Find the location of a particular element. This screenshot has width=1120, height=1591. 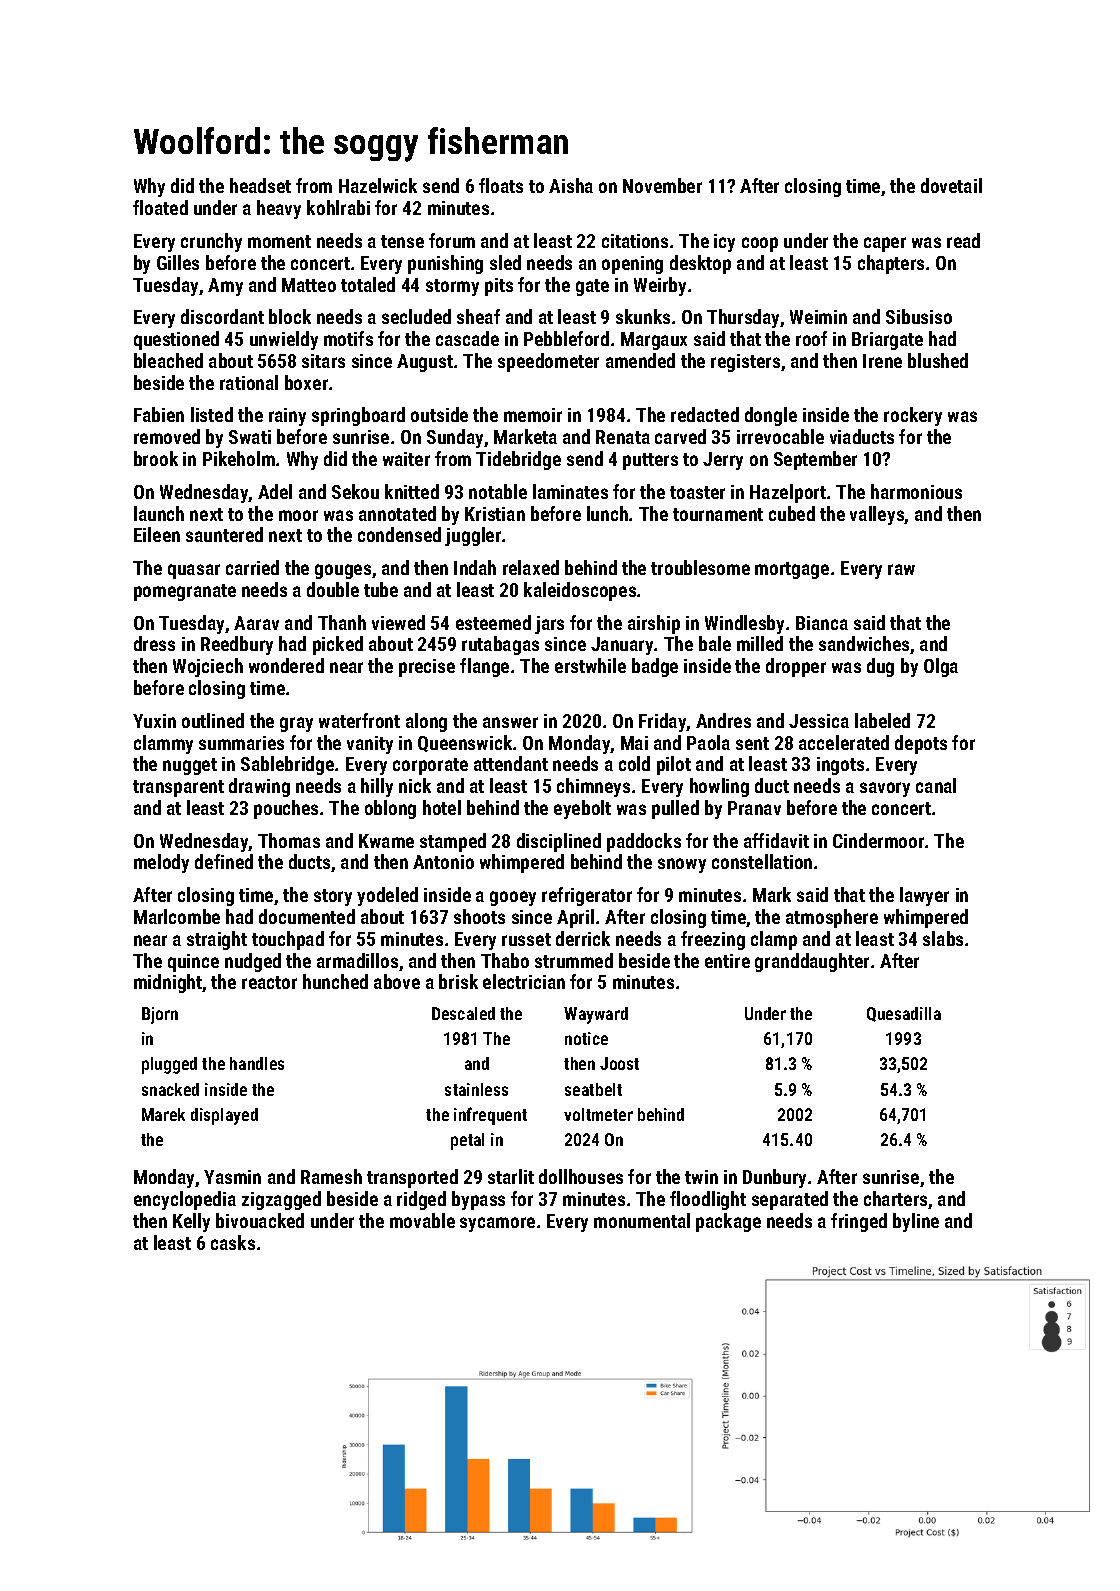

wondered is located at coordinates (286, 665).
